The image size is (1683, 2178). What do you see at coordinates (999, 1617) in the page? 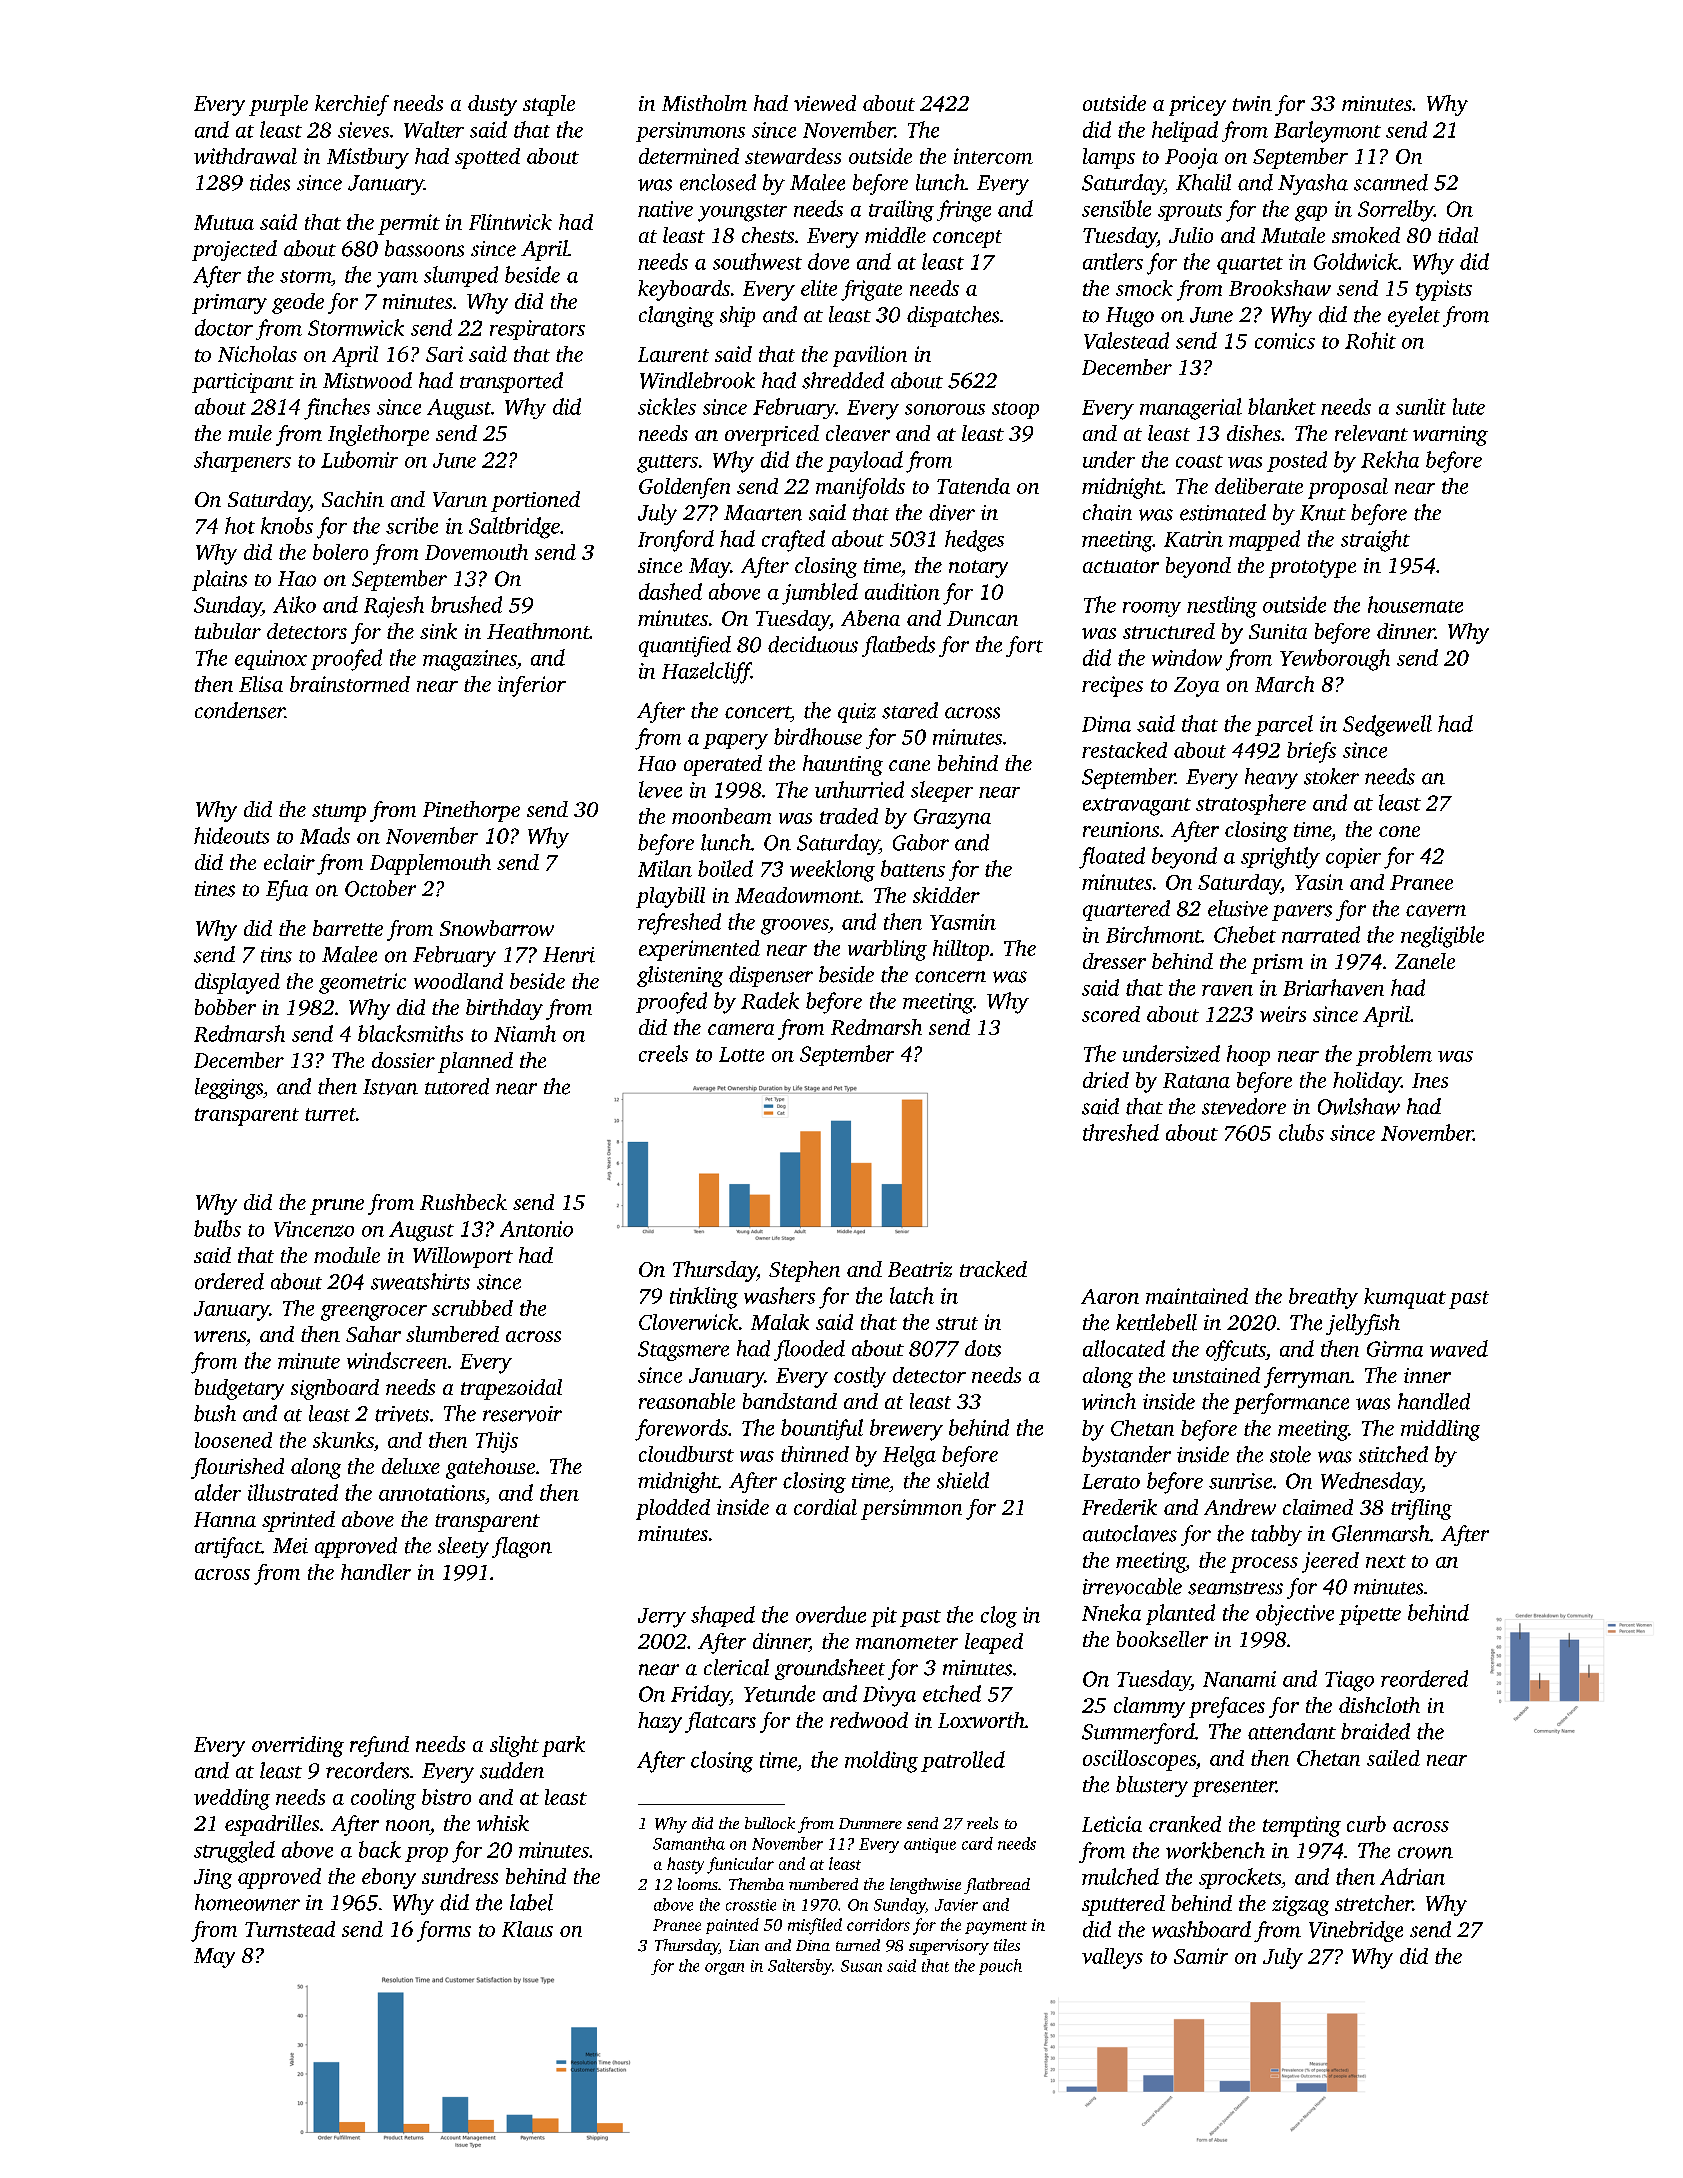
I see `clog` at bounding box center [999, 1617].
